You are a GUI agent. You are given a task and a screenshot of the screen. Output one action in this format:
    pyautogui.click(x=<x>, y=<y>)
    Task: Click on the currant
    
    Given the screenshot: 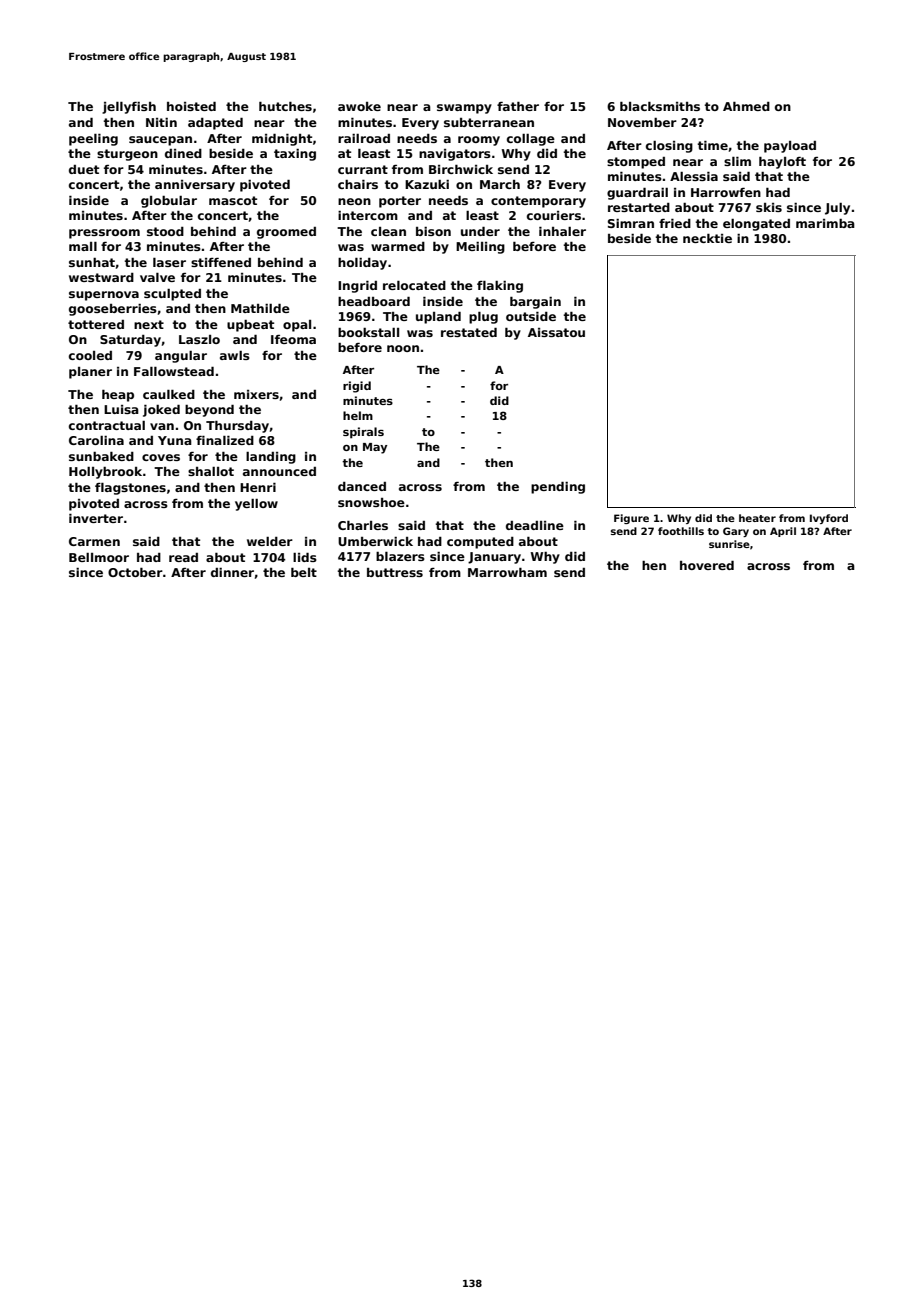 What is the action you would take?
    pyautogui.click(x=363, y=169)
